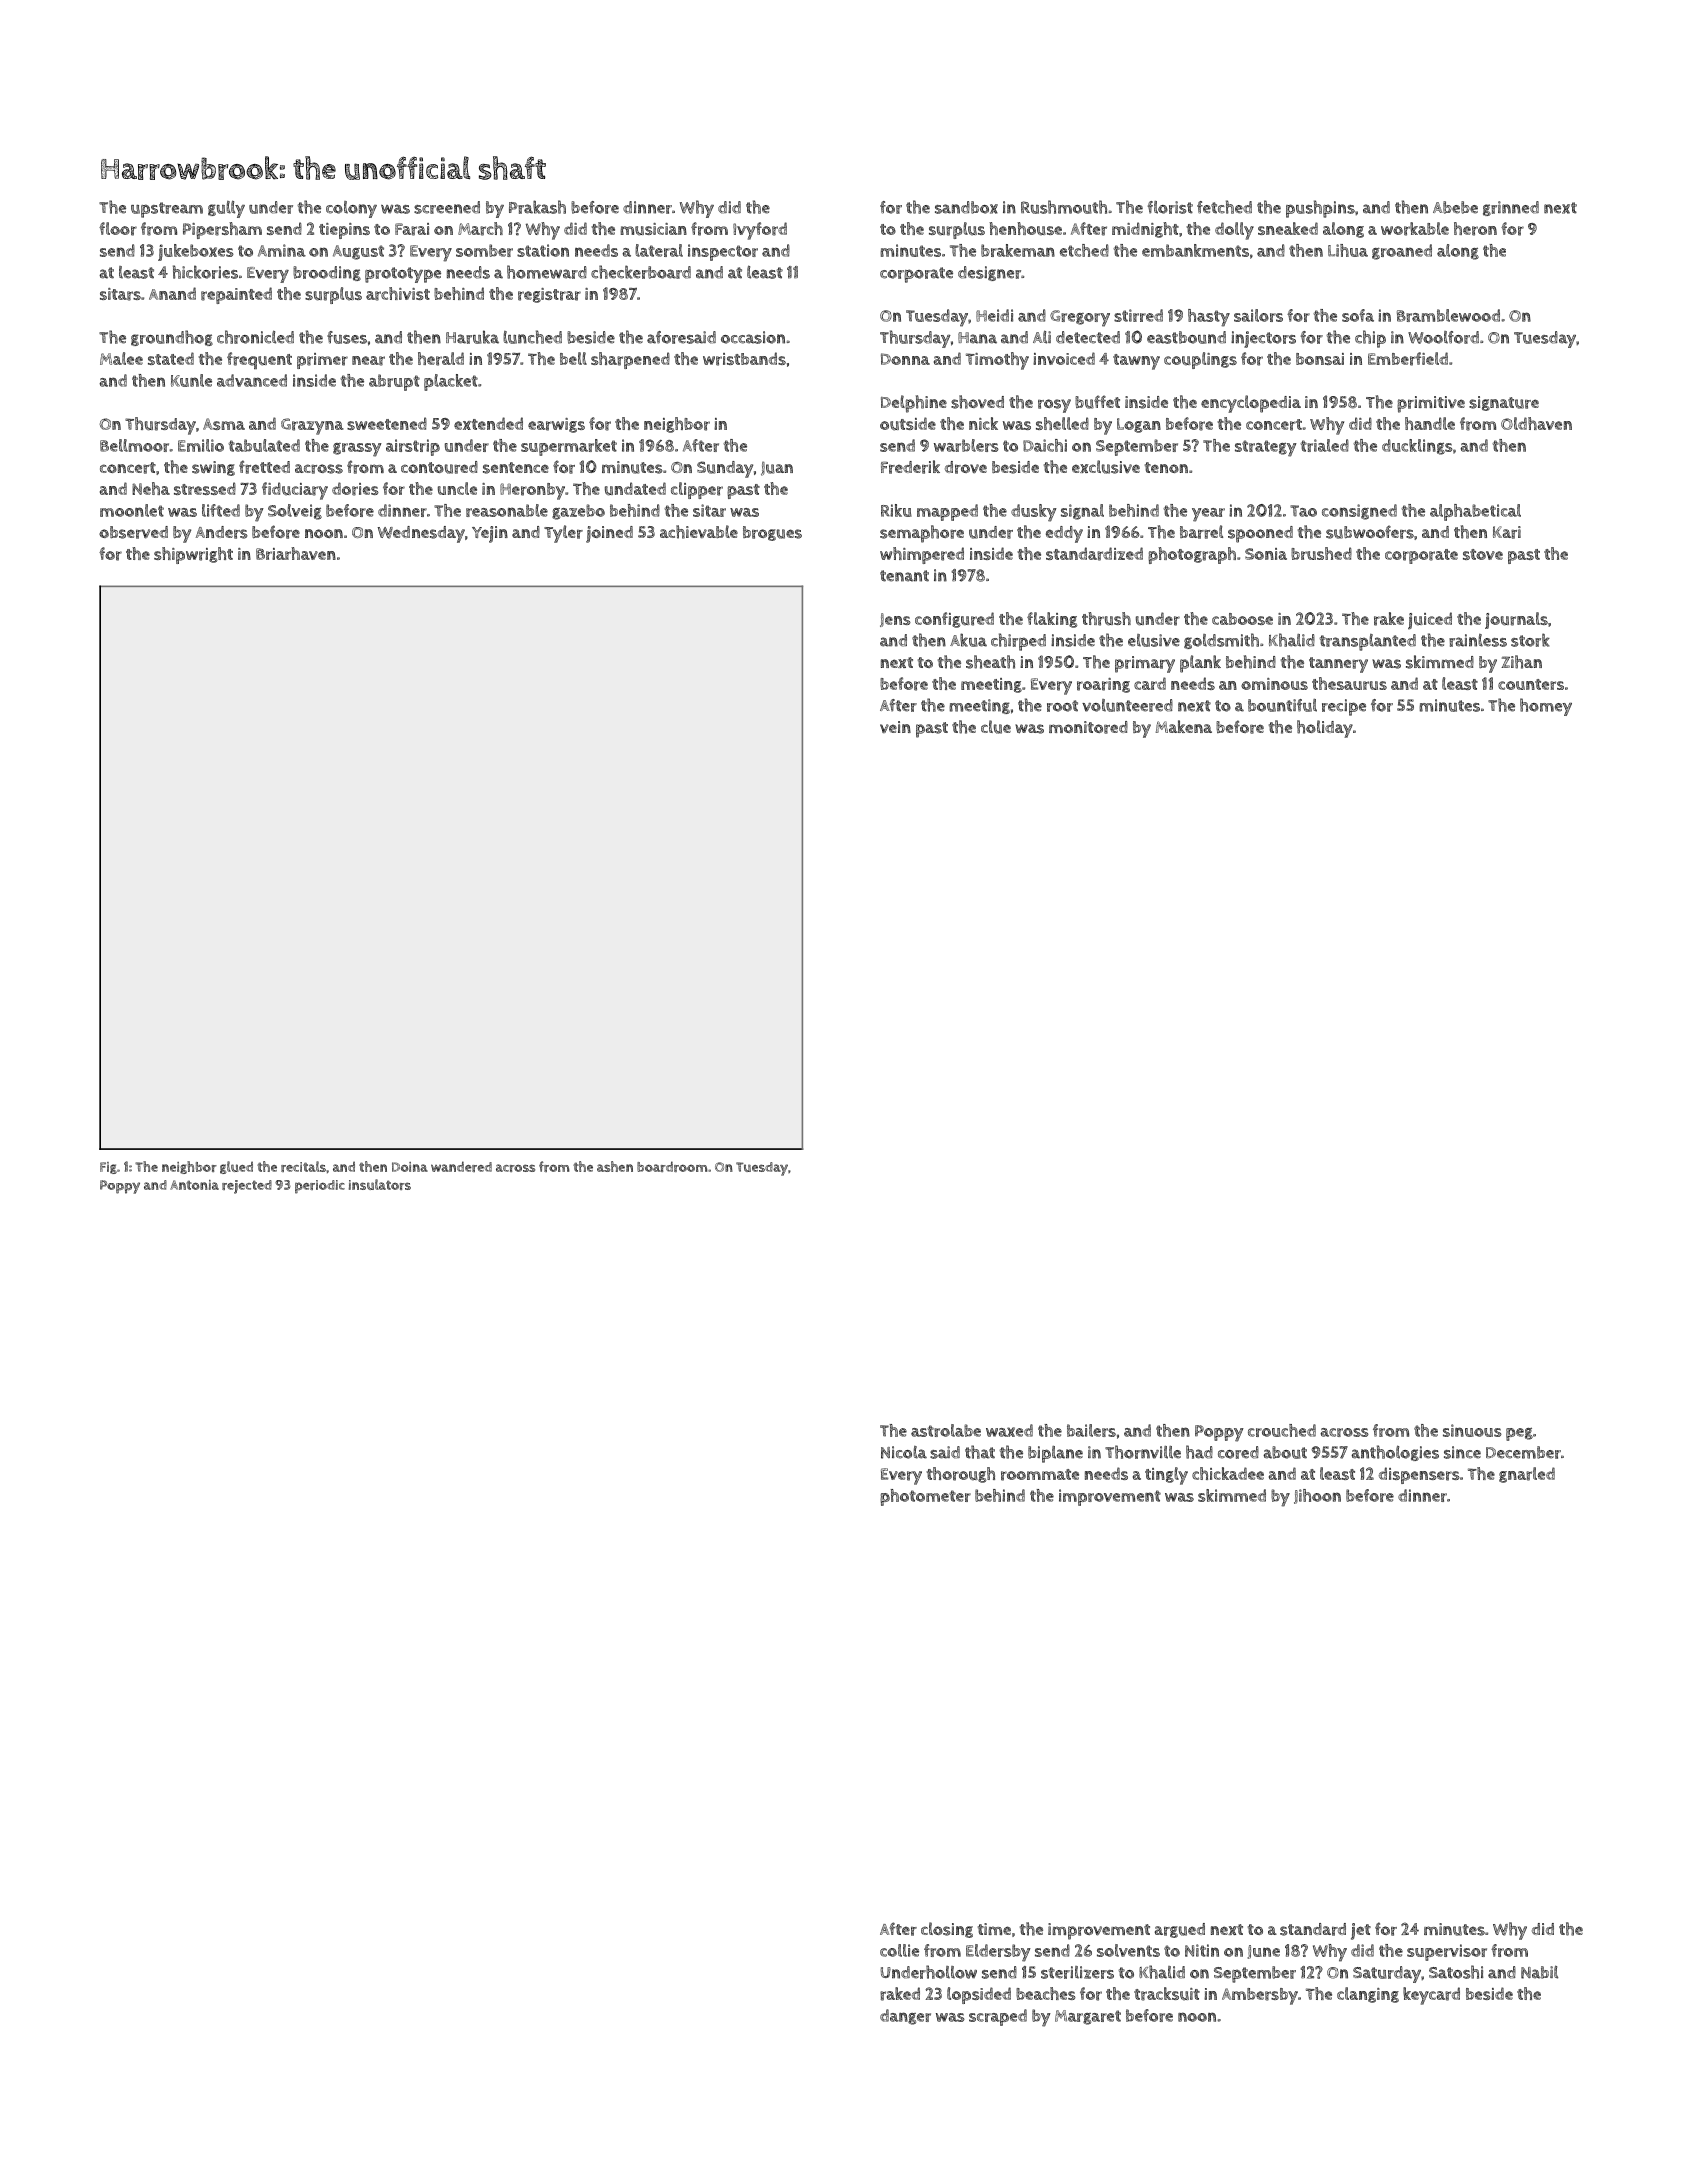 Image resolution: width=1683 pixels, height=2178 pixels. Describe the element at coordinates (1325, 729) in the screenshot. I see `holiday` at that location.
